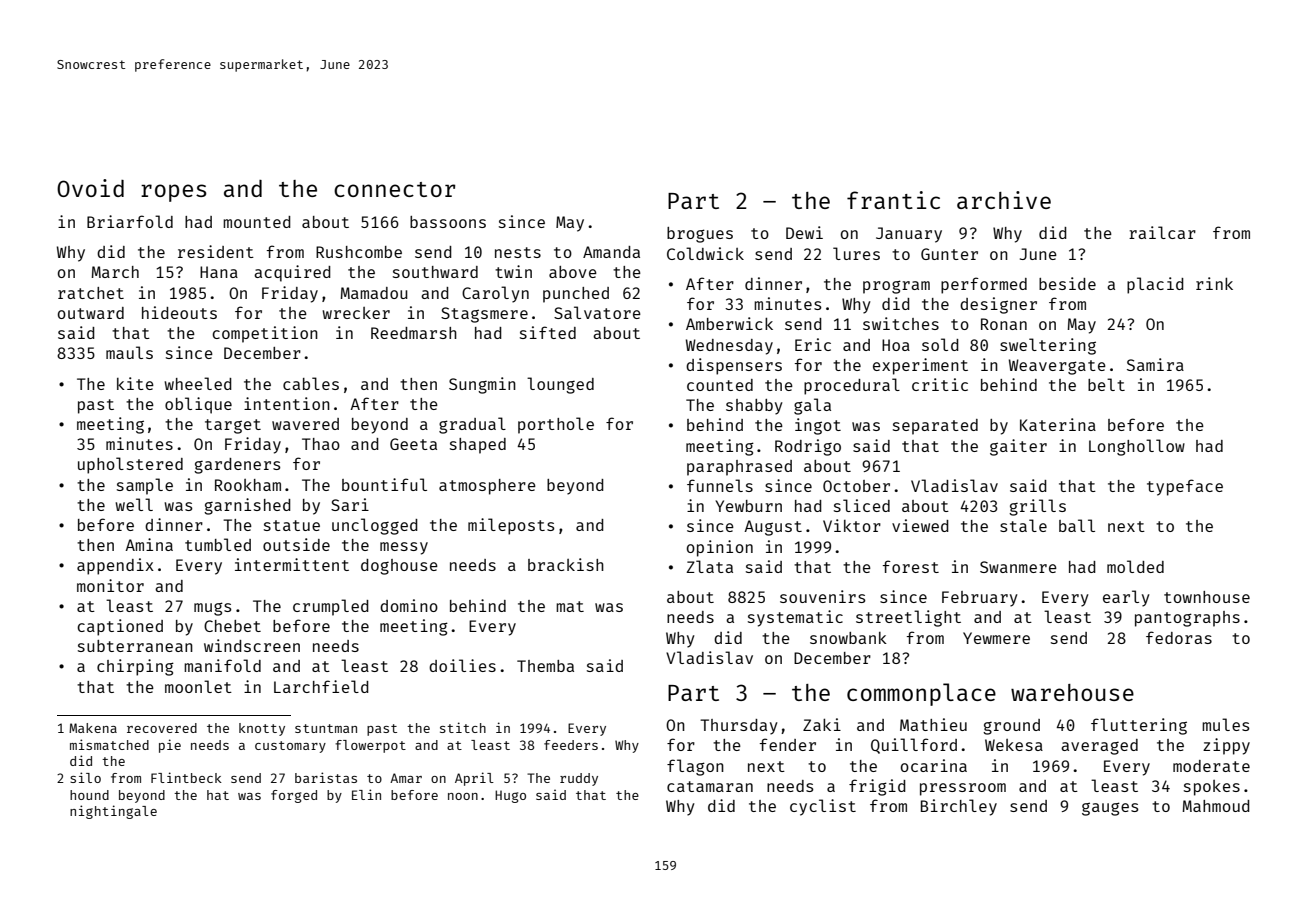 The height and width of the screenshot is (924, 1308). Describe the element at coordinates (720, 485) in the screenshot. I see `funnels` at that location.
